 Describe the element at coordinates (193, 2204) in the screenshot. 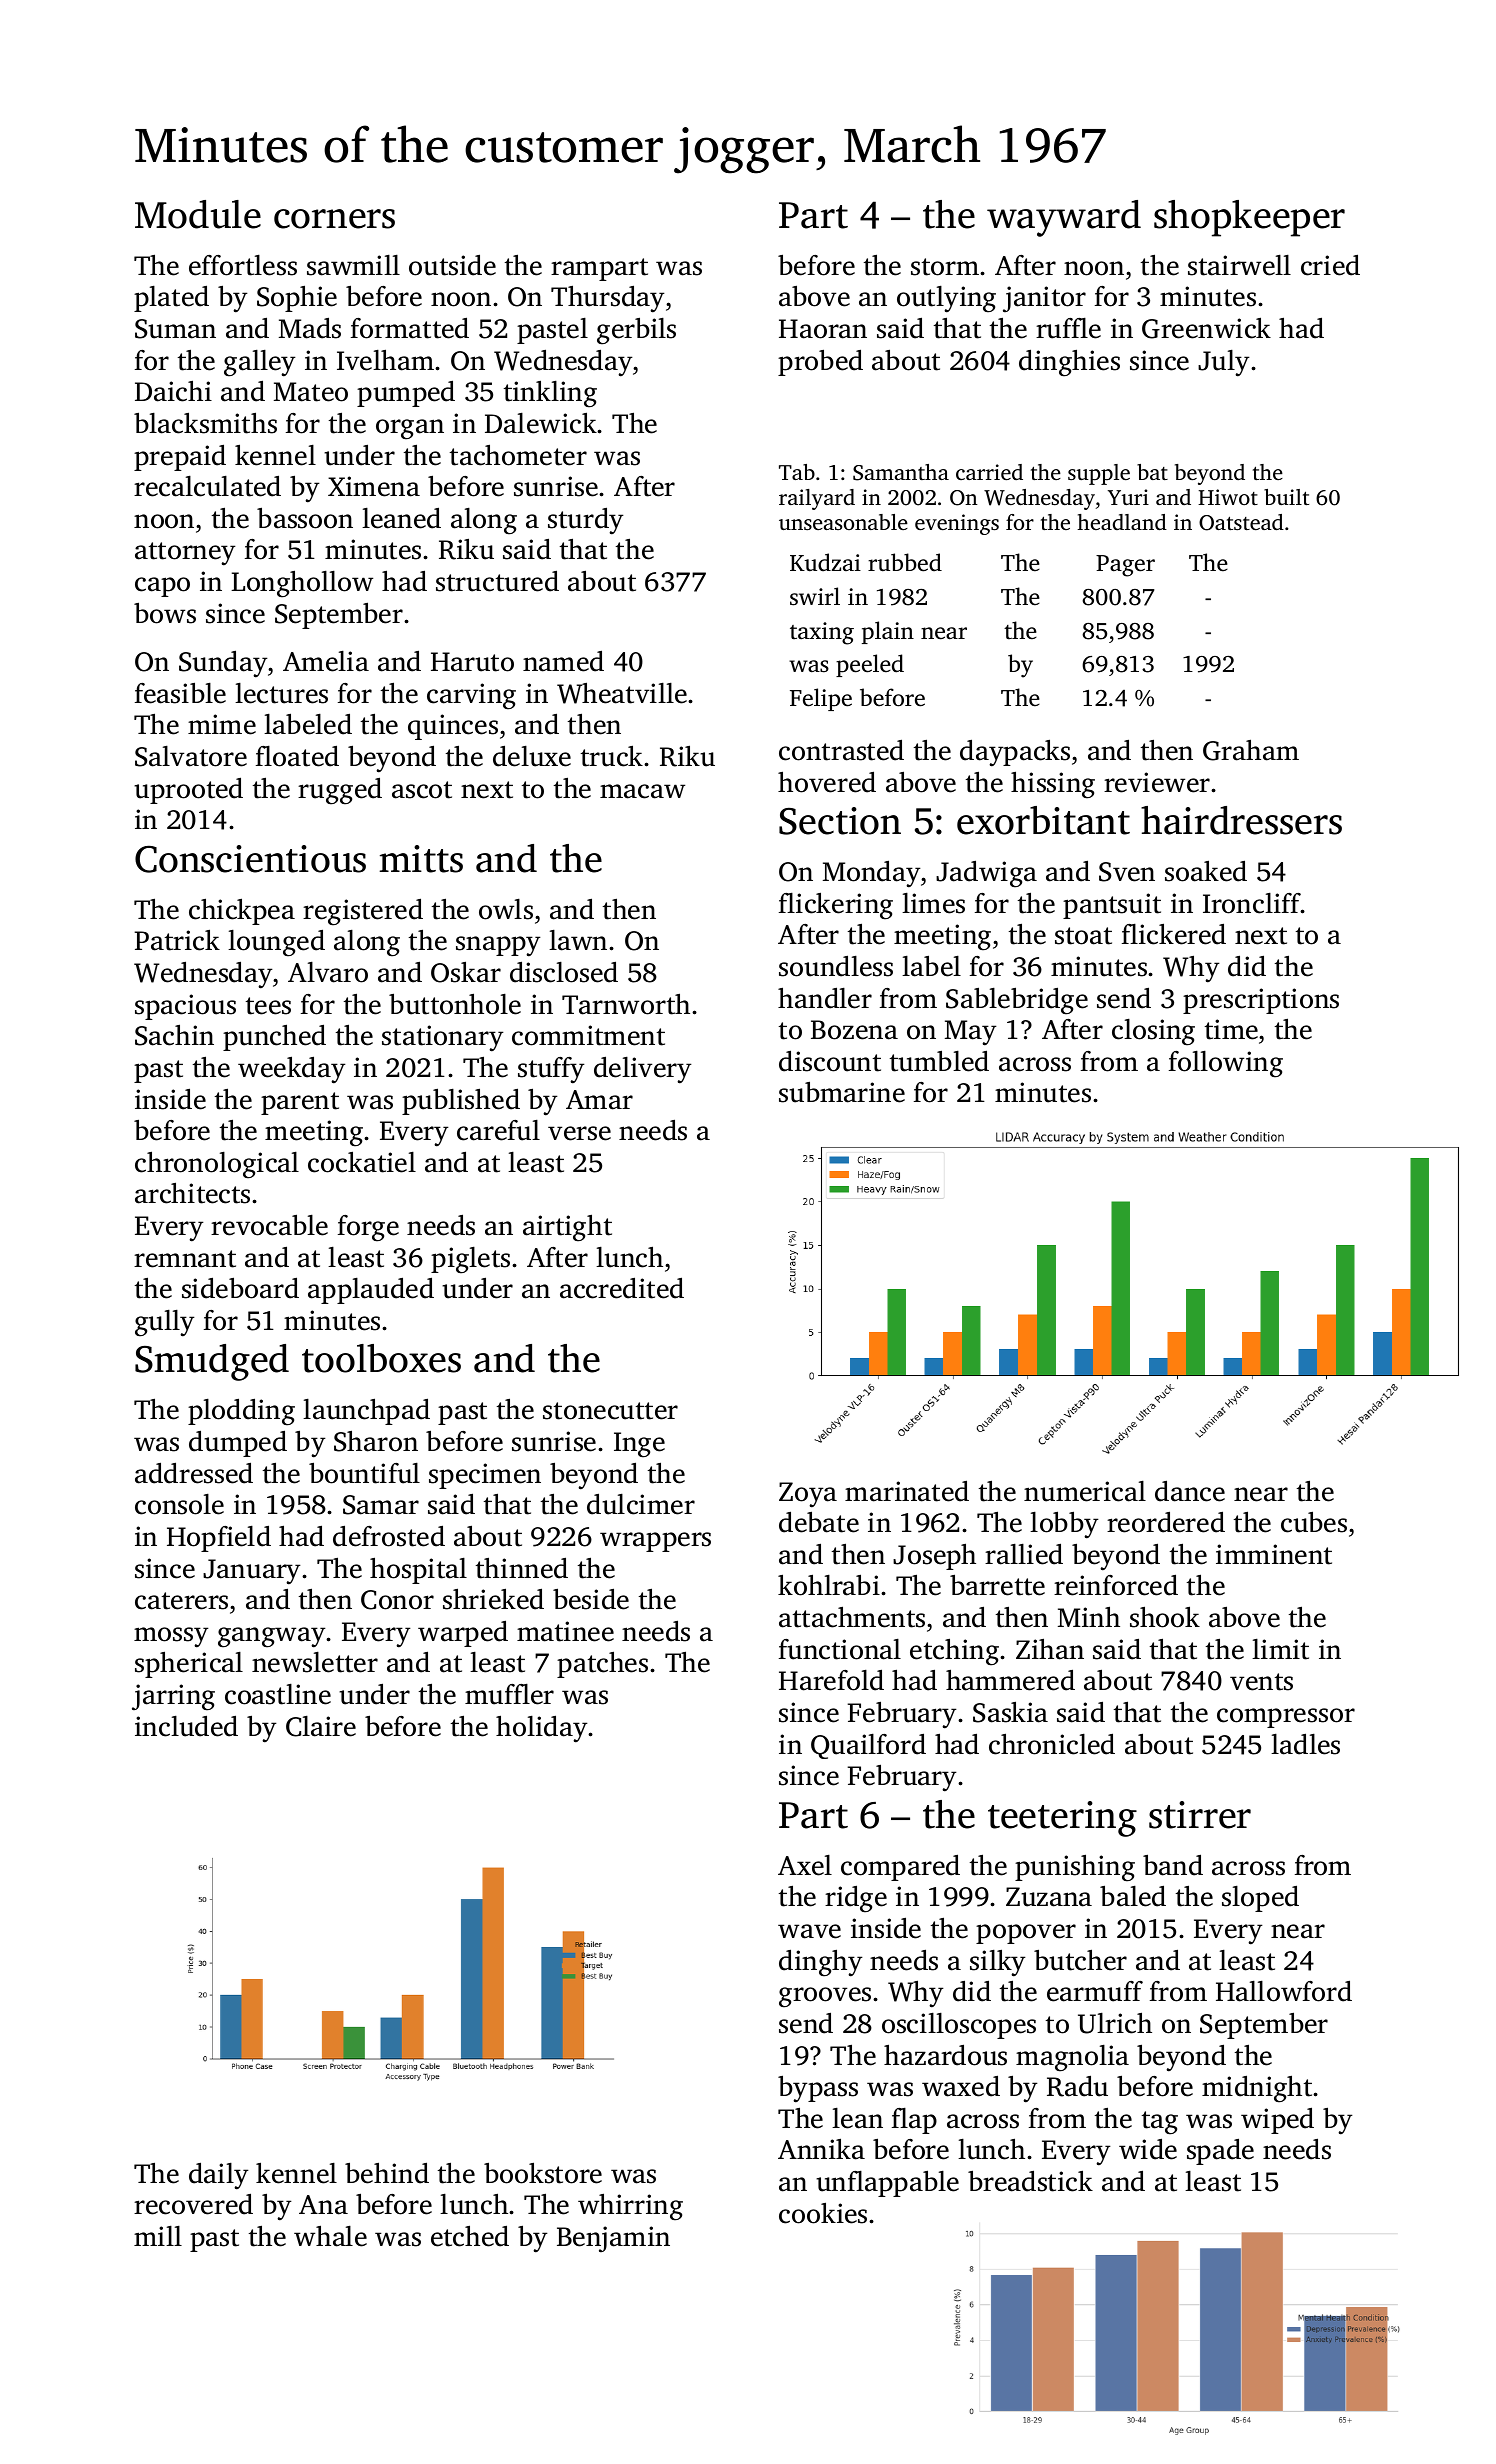

I see `recovered` at that location.
